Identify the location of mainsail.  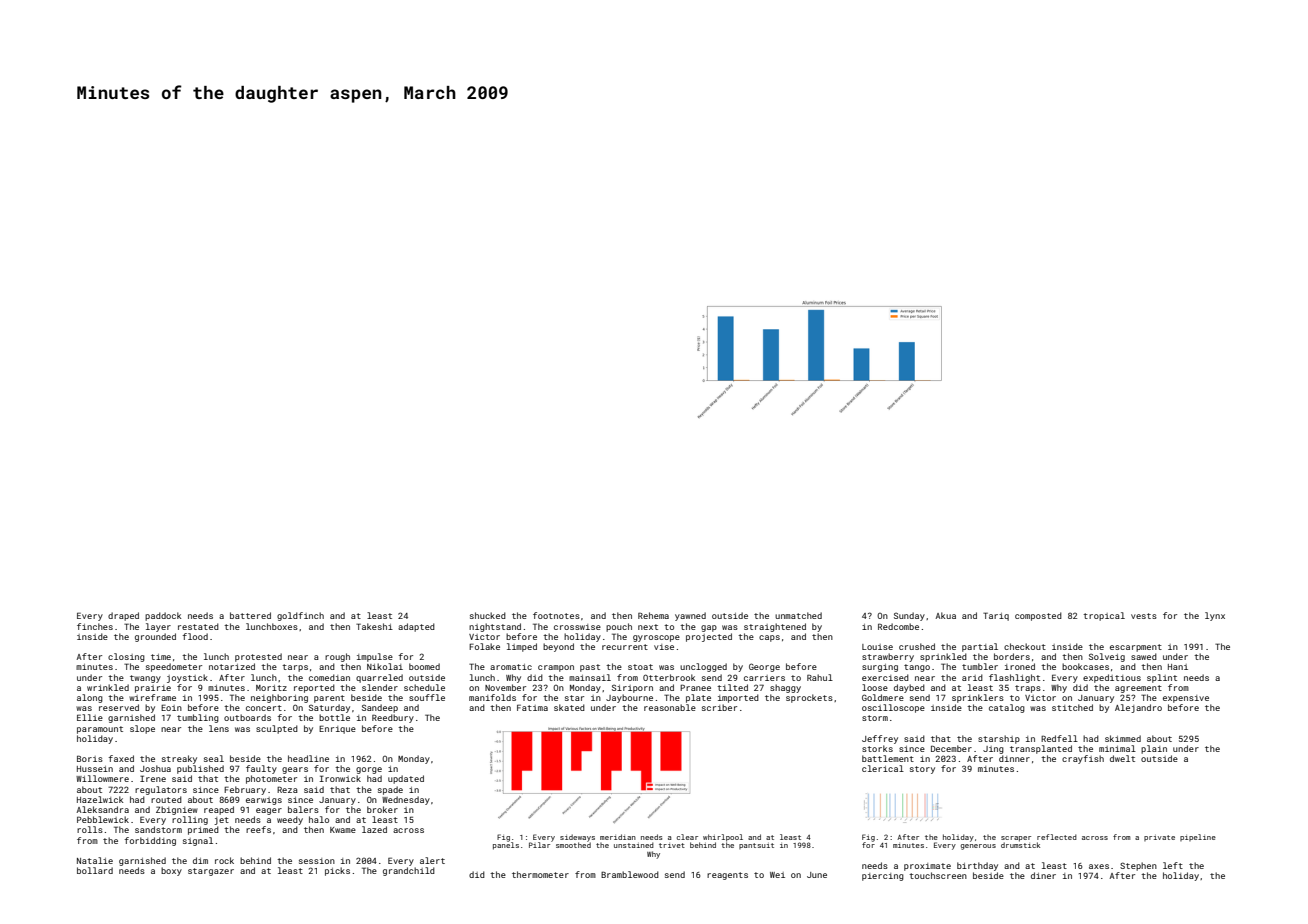
(590, 677).
